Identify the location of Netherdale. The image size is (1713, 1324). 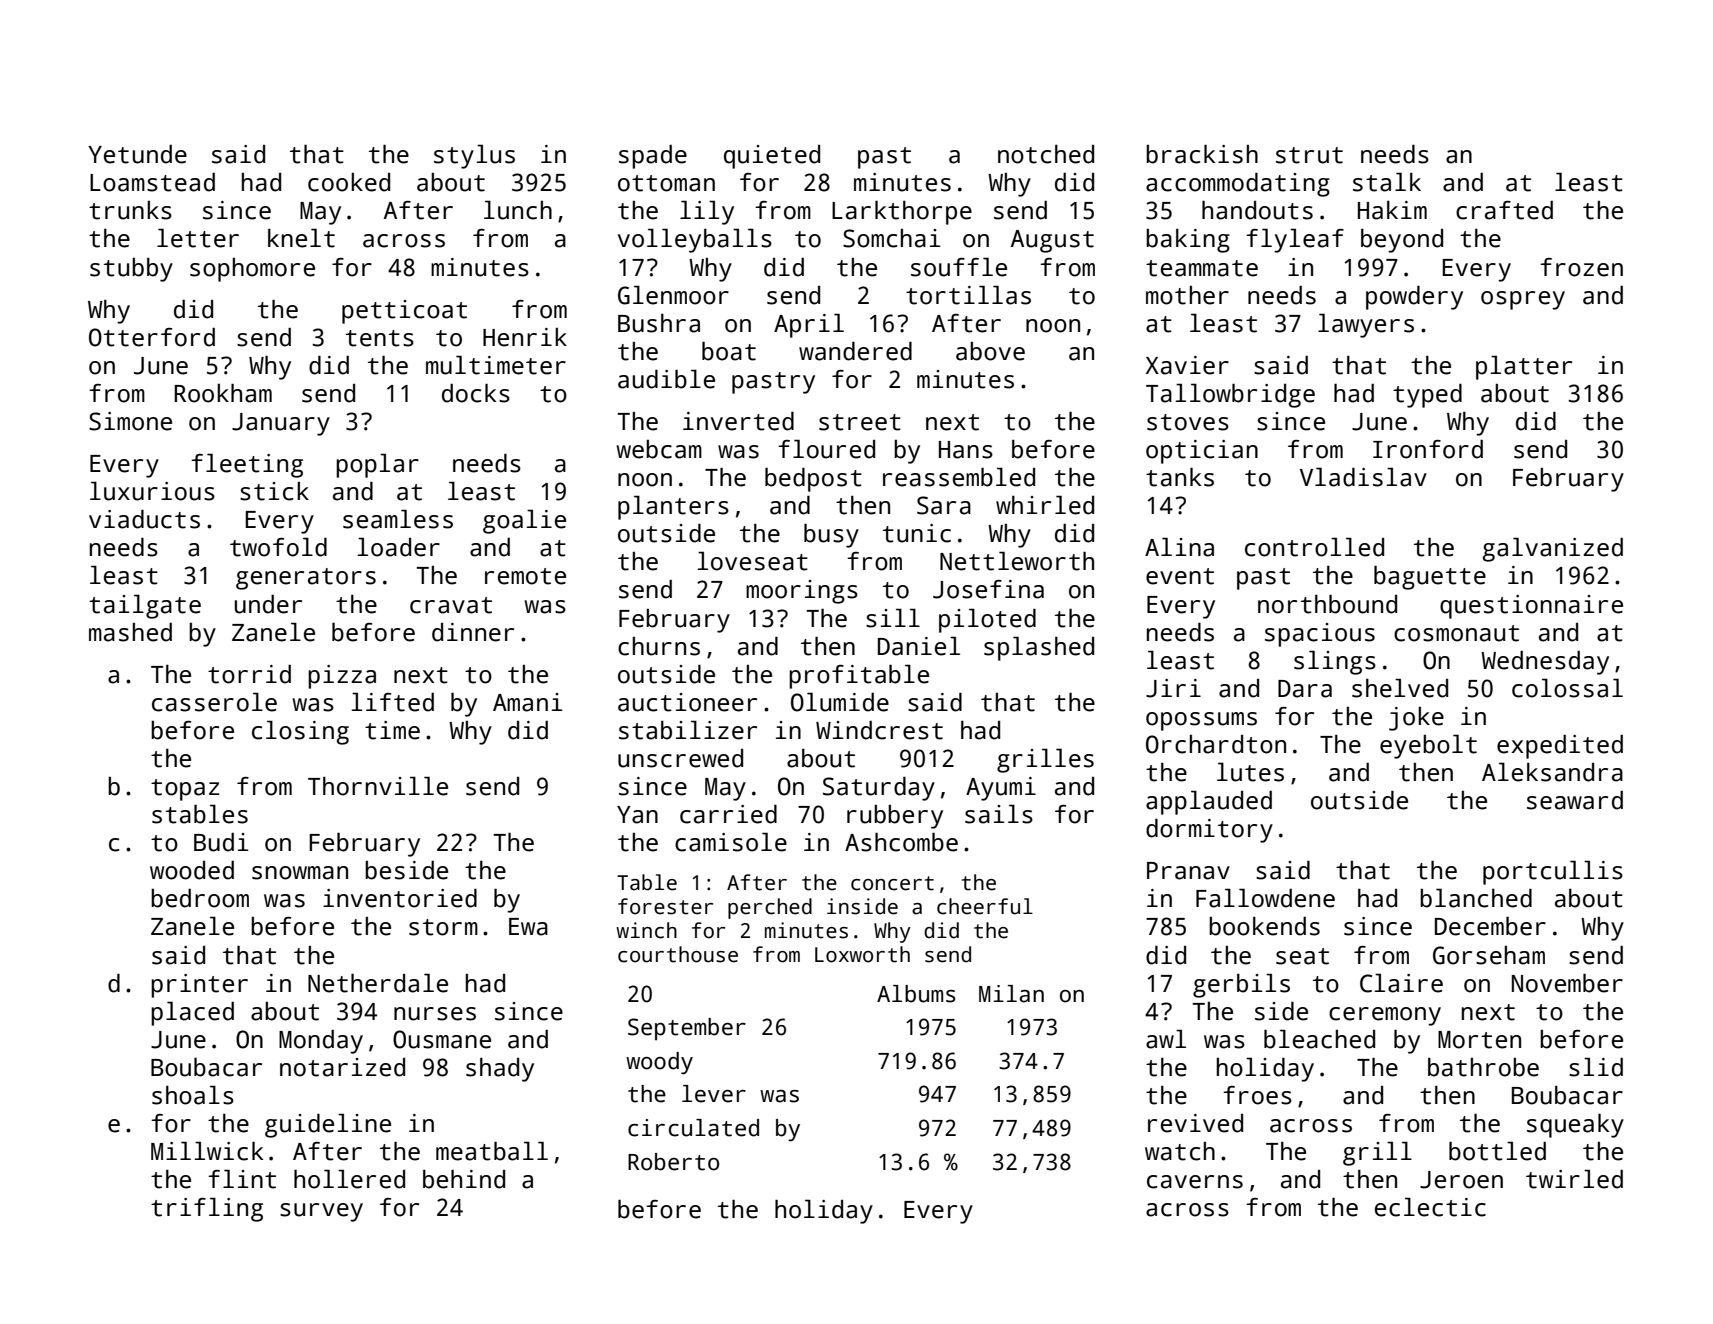
(378, 983).
